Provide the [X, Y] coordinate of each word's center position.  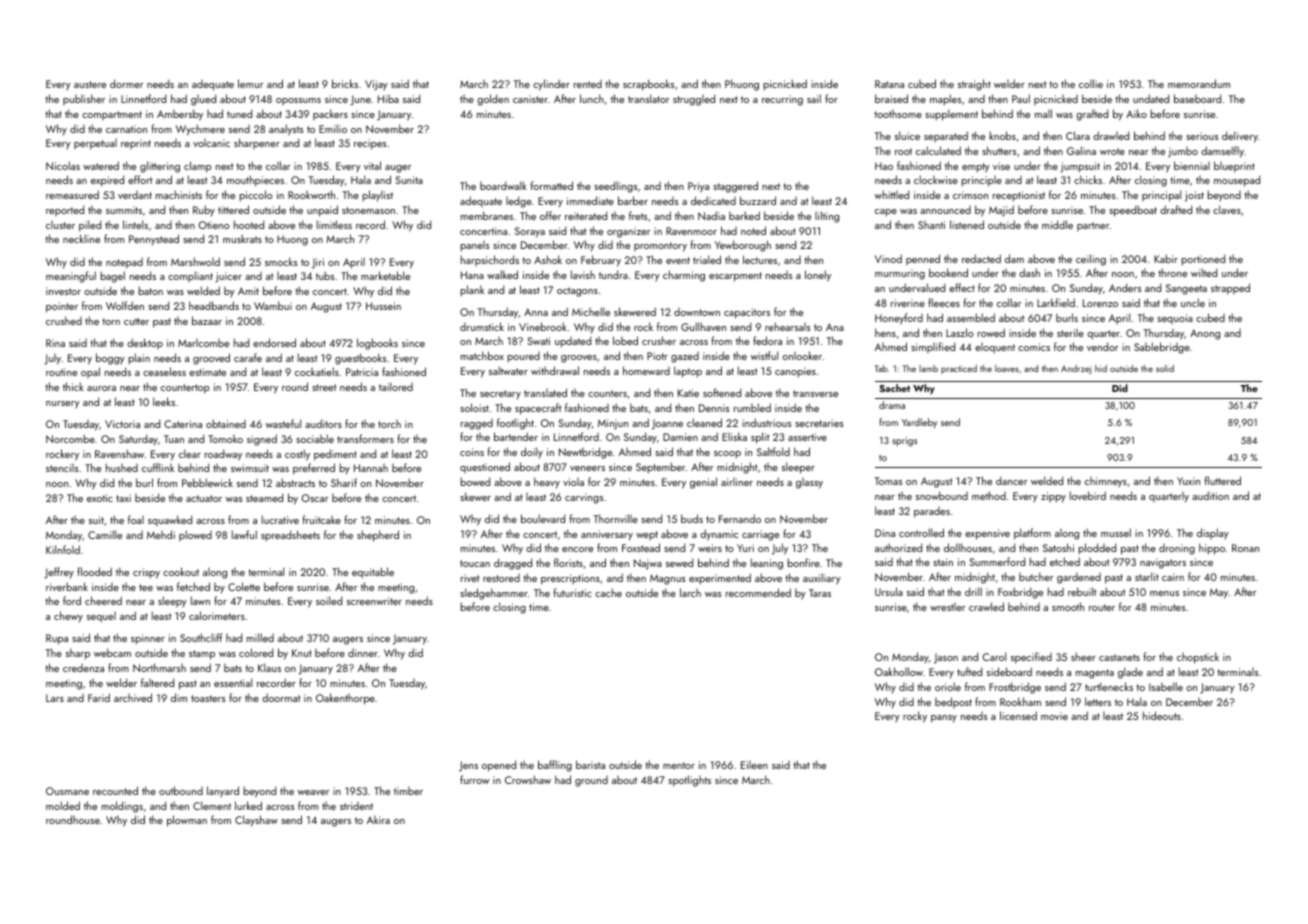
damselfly [1222, 152]
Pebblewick [207, 482]
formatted [551, 185]
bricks [345, 83]
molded [63, 805]
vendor [1102, 346]
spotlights [689, 781]
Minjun [613, 424]
